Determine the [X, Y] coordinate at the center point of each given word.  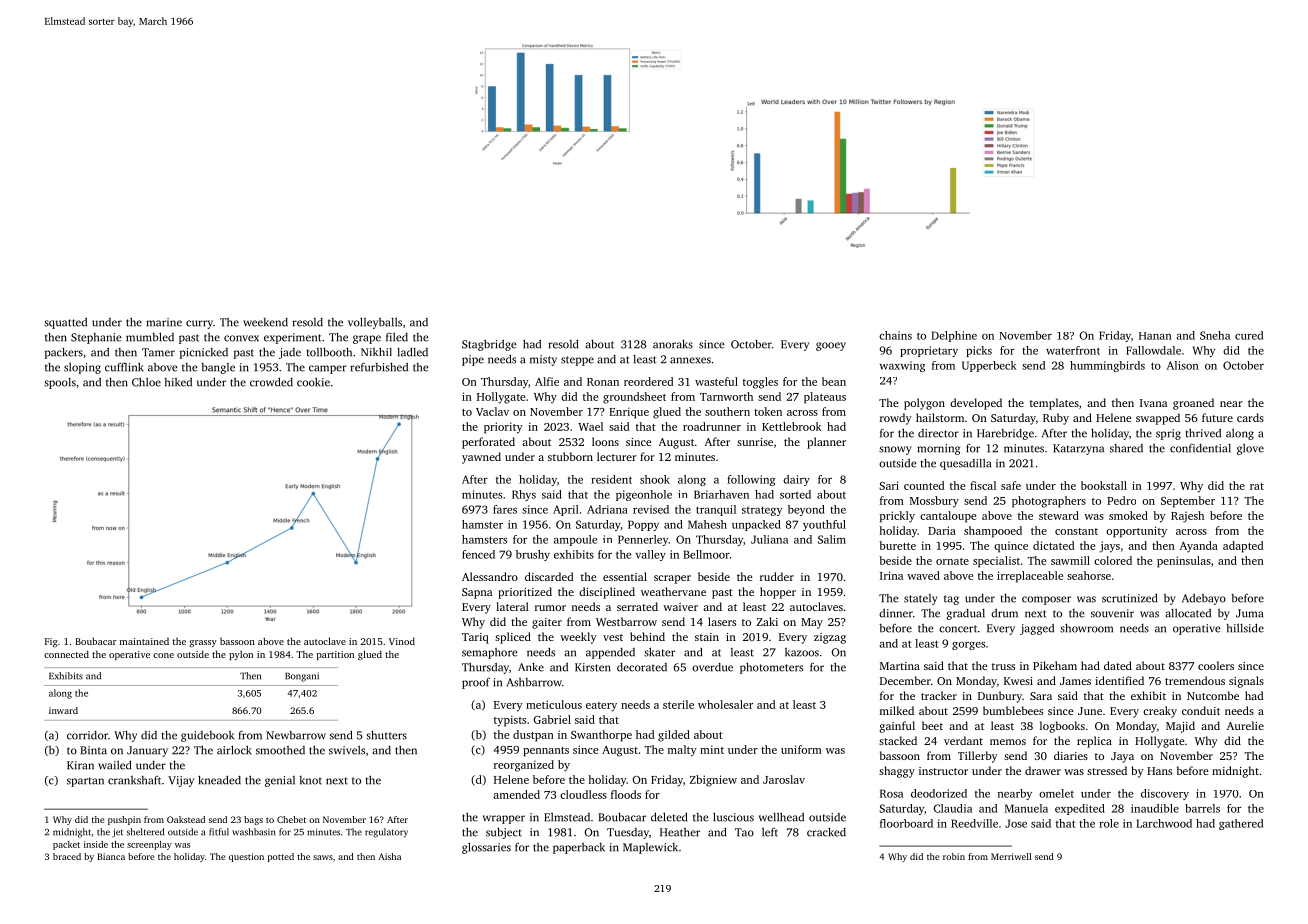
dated [1118, 665]
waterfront [1073, 350]
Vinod [402, 641]
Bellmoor [706, 554]
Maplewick [650, 848]
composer [1046, 600]
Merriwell [1011, 856]
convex [241, 338]
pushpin [124, 820]
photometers [771, 668]
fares [505, 509]
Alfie [547, 381]
